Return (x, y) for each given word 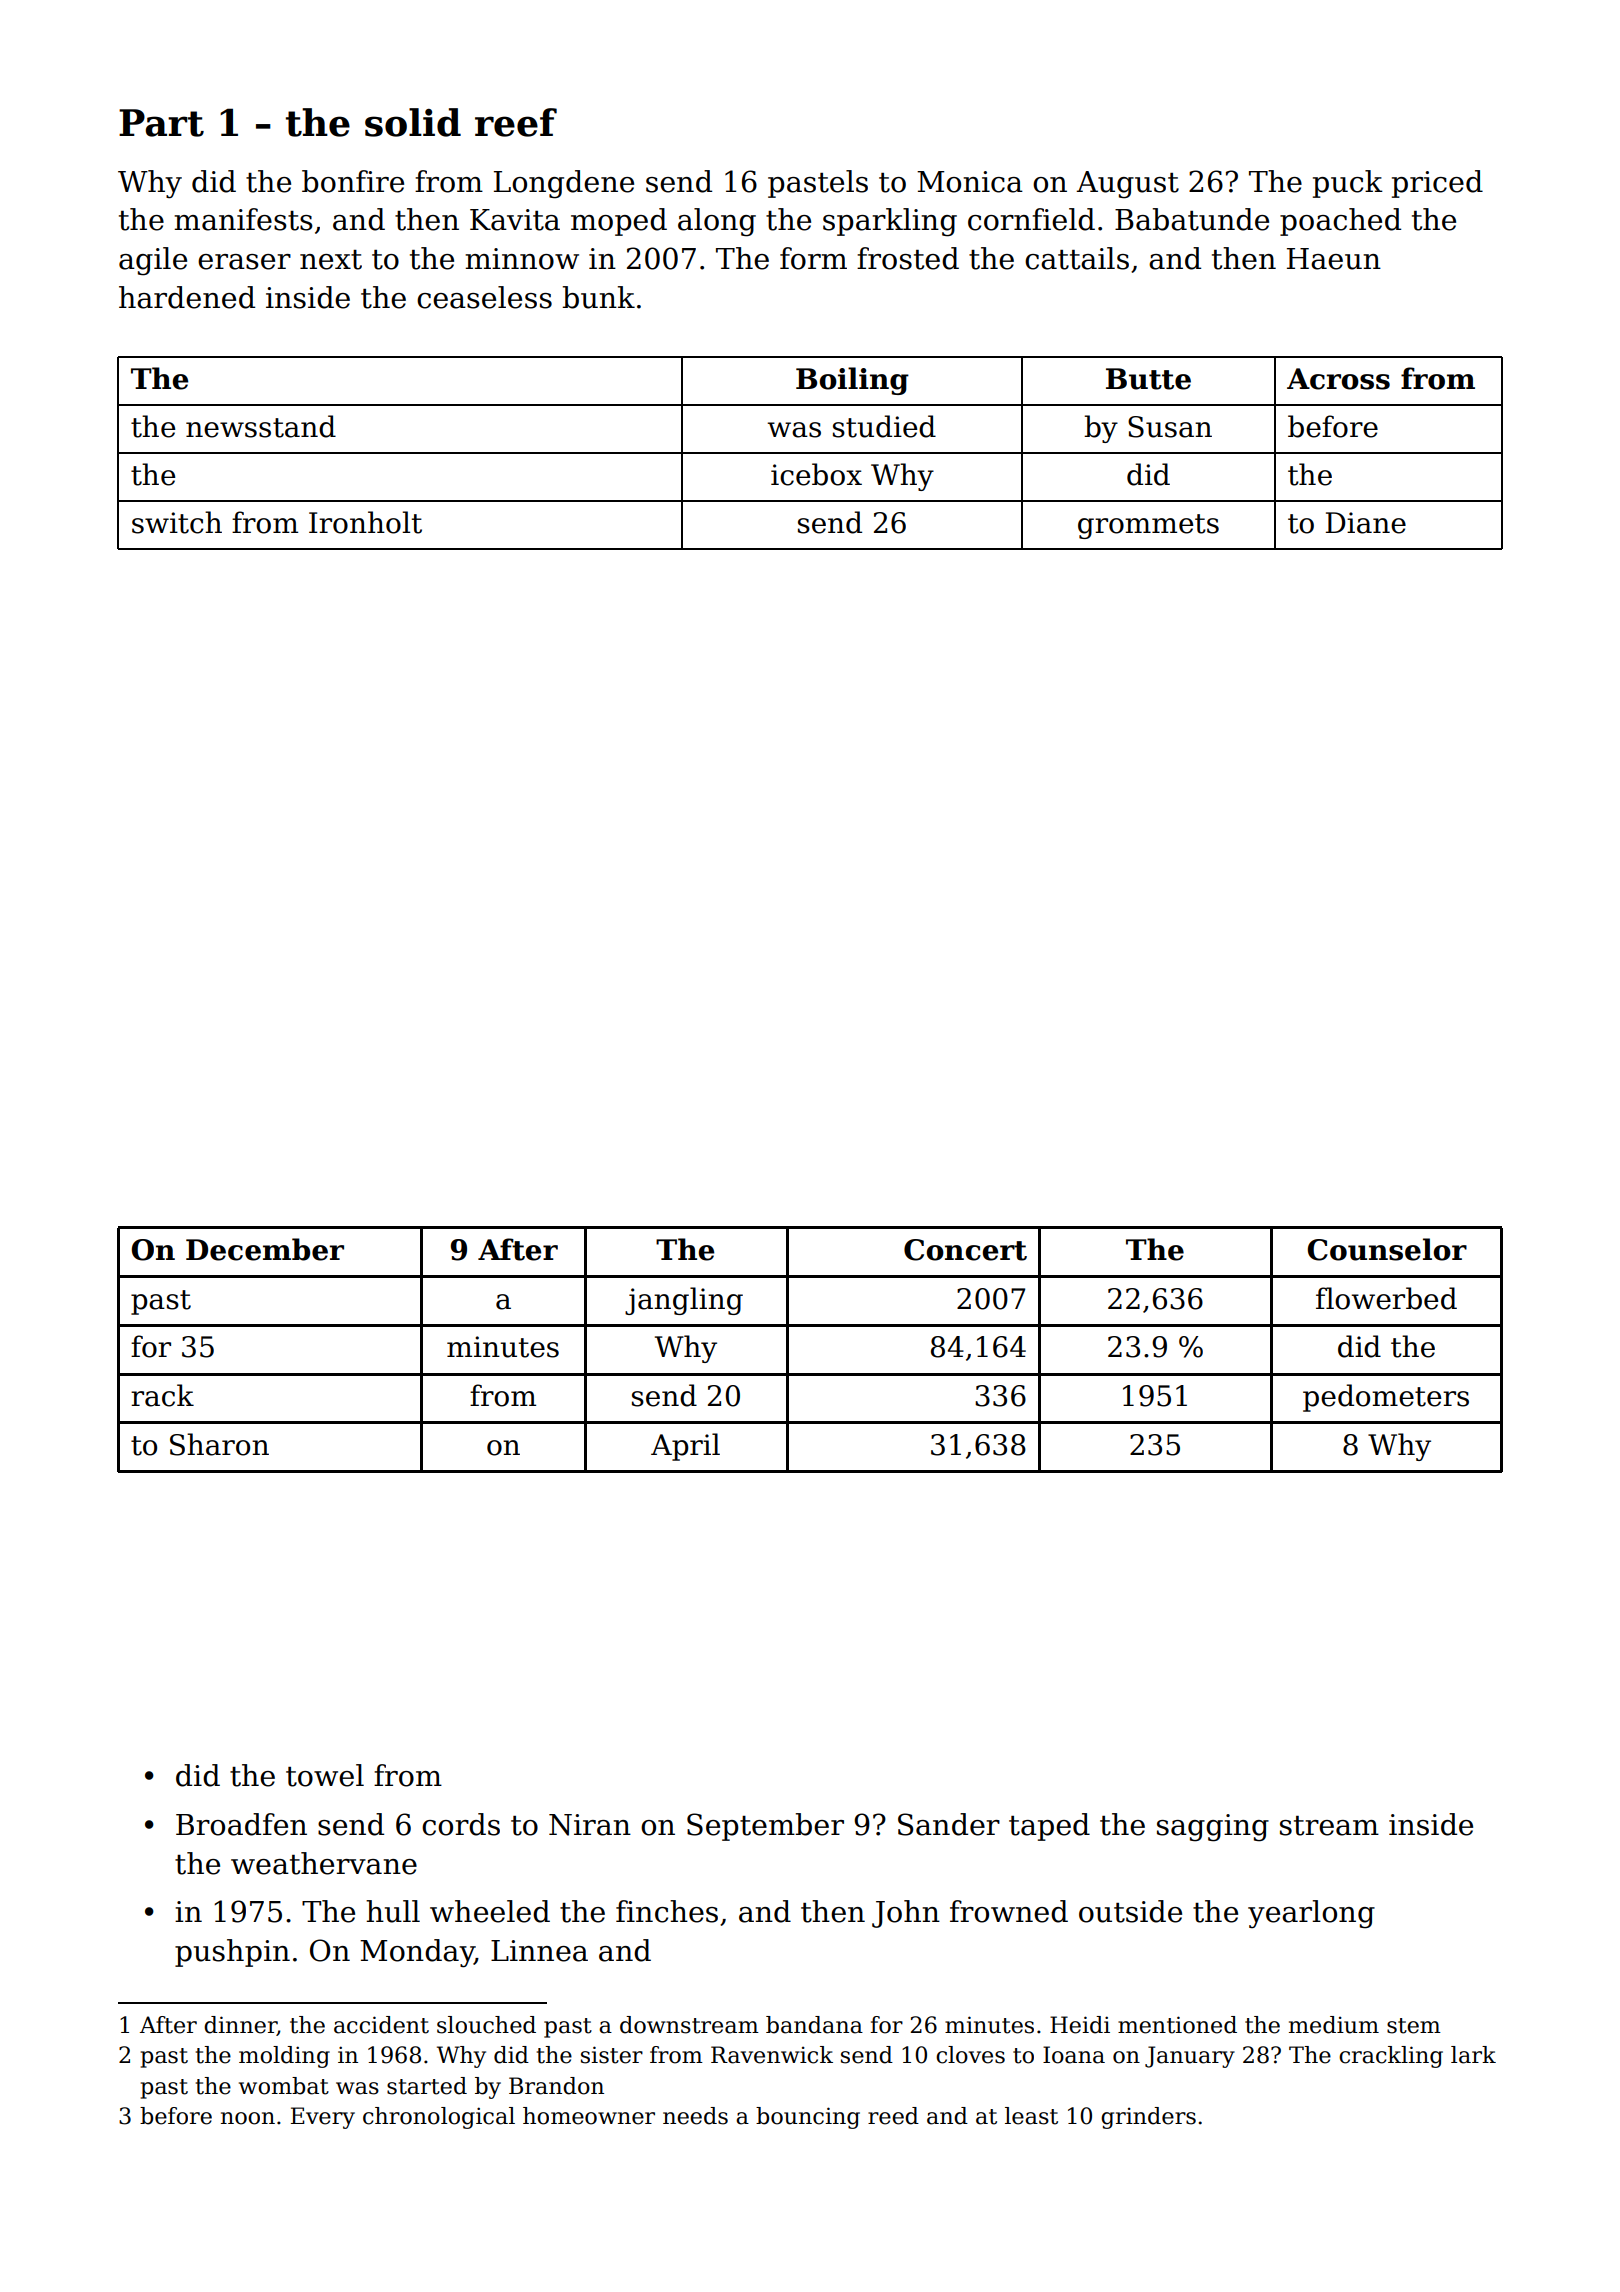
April (685, 1447)
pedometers (1386, 1398)
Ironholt (365, 522)
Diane (1366, 523)
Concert (965, 1250)
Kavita (515, 220)
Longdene (564, 184)
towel (325, 1775)
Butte (1148, 379)
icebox (816, 474)
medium (1334, 2025)
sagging (1213, 1828)
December (265, 1249)
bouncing (808, 2118)
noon (248, 2118)
